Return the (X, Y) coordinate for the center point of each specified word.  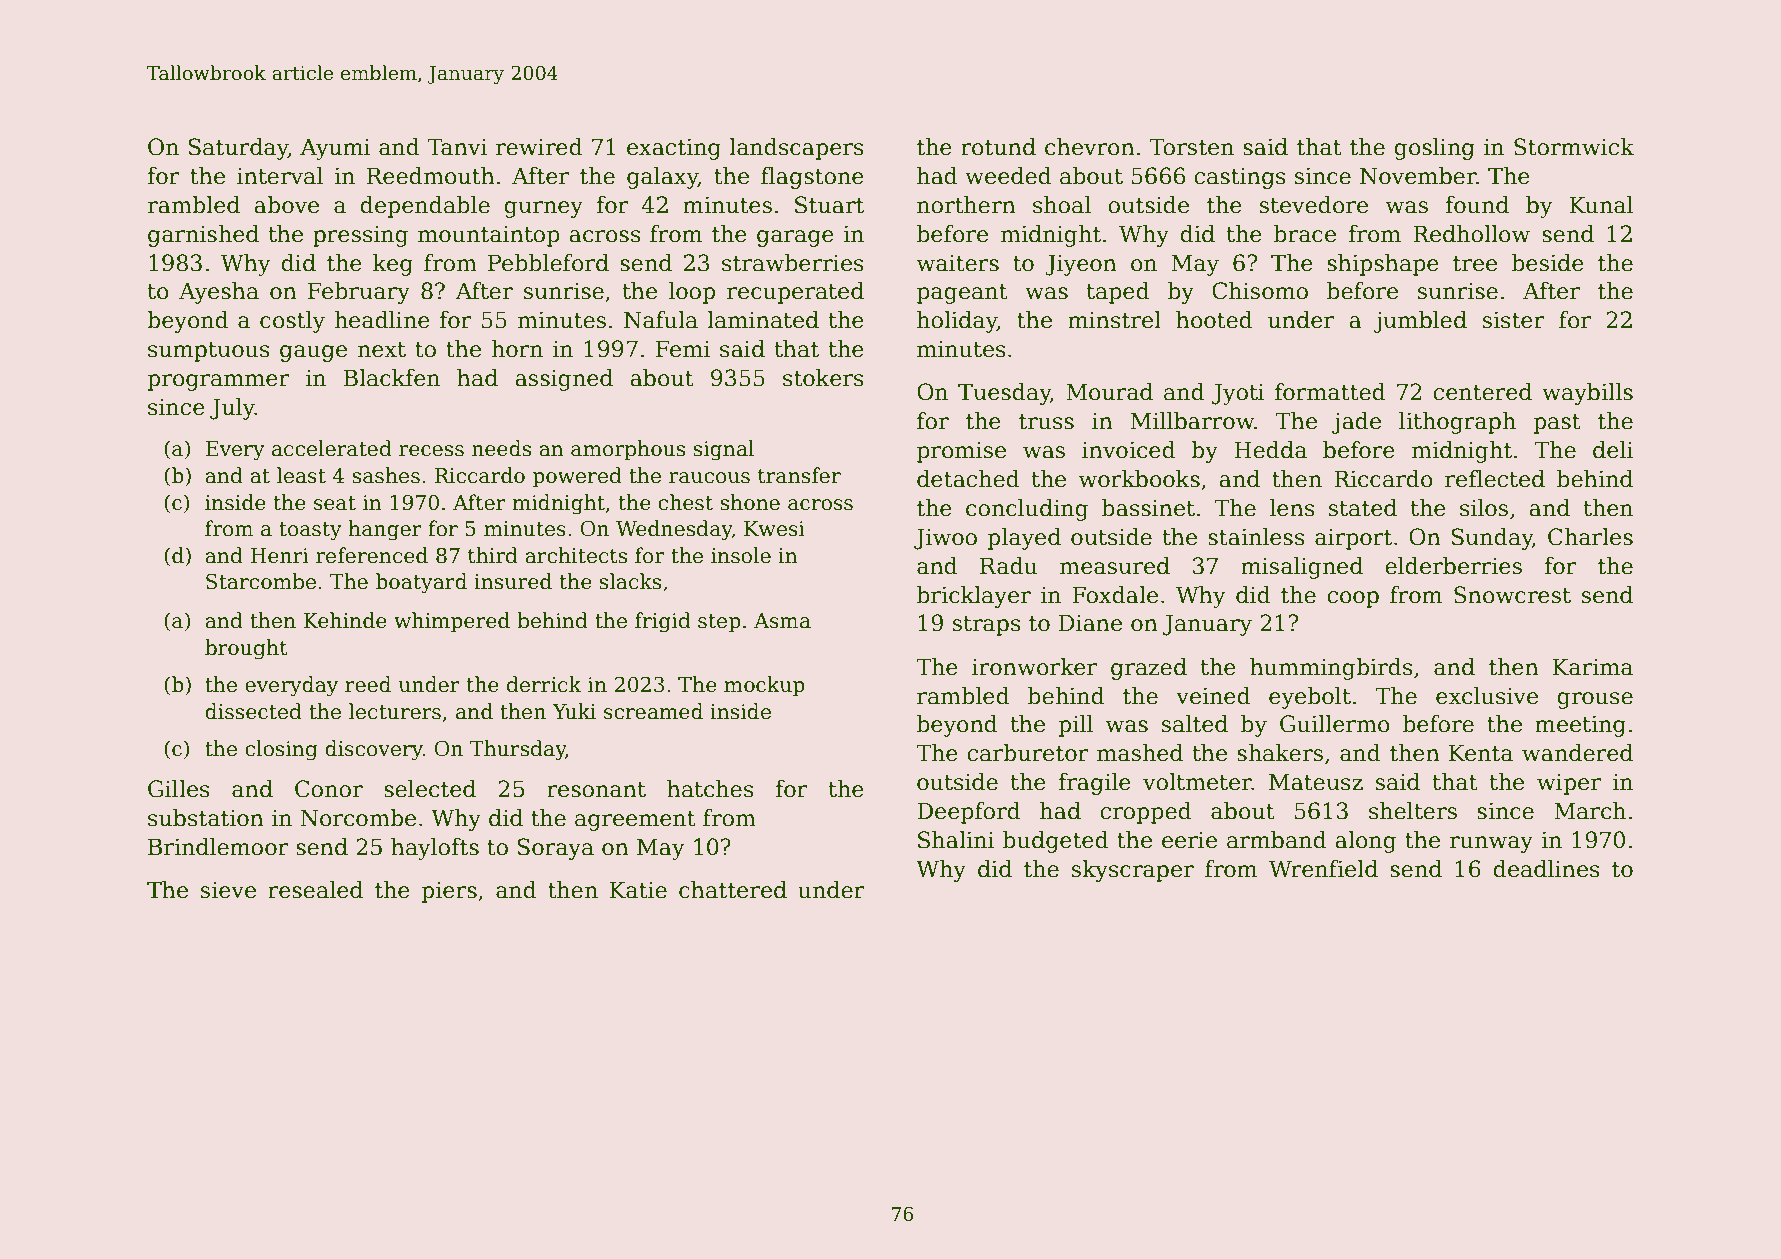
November (1418, 176)
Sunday (1492, 539)
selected (430, 789)
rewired (539, 147)
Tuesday (1004, 394)
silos (1484, 508)
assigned (564, 380)
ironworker (1034, 667)
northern (966, 205)
